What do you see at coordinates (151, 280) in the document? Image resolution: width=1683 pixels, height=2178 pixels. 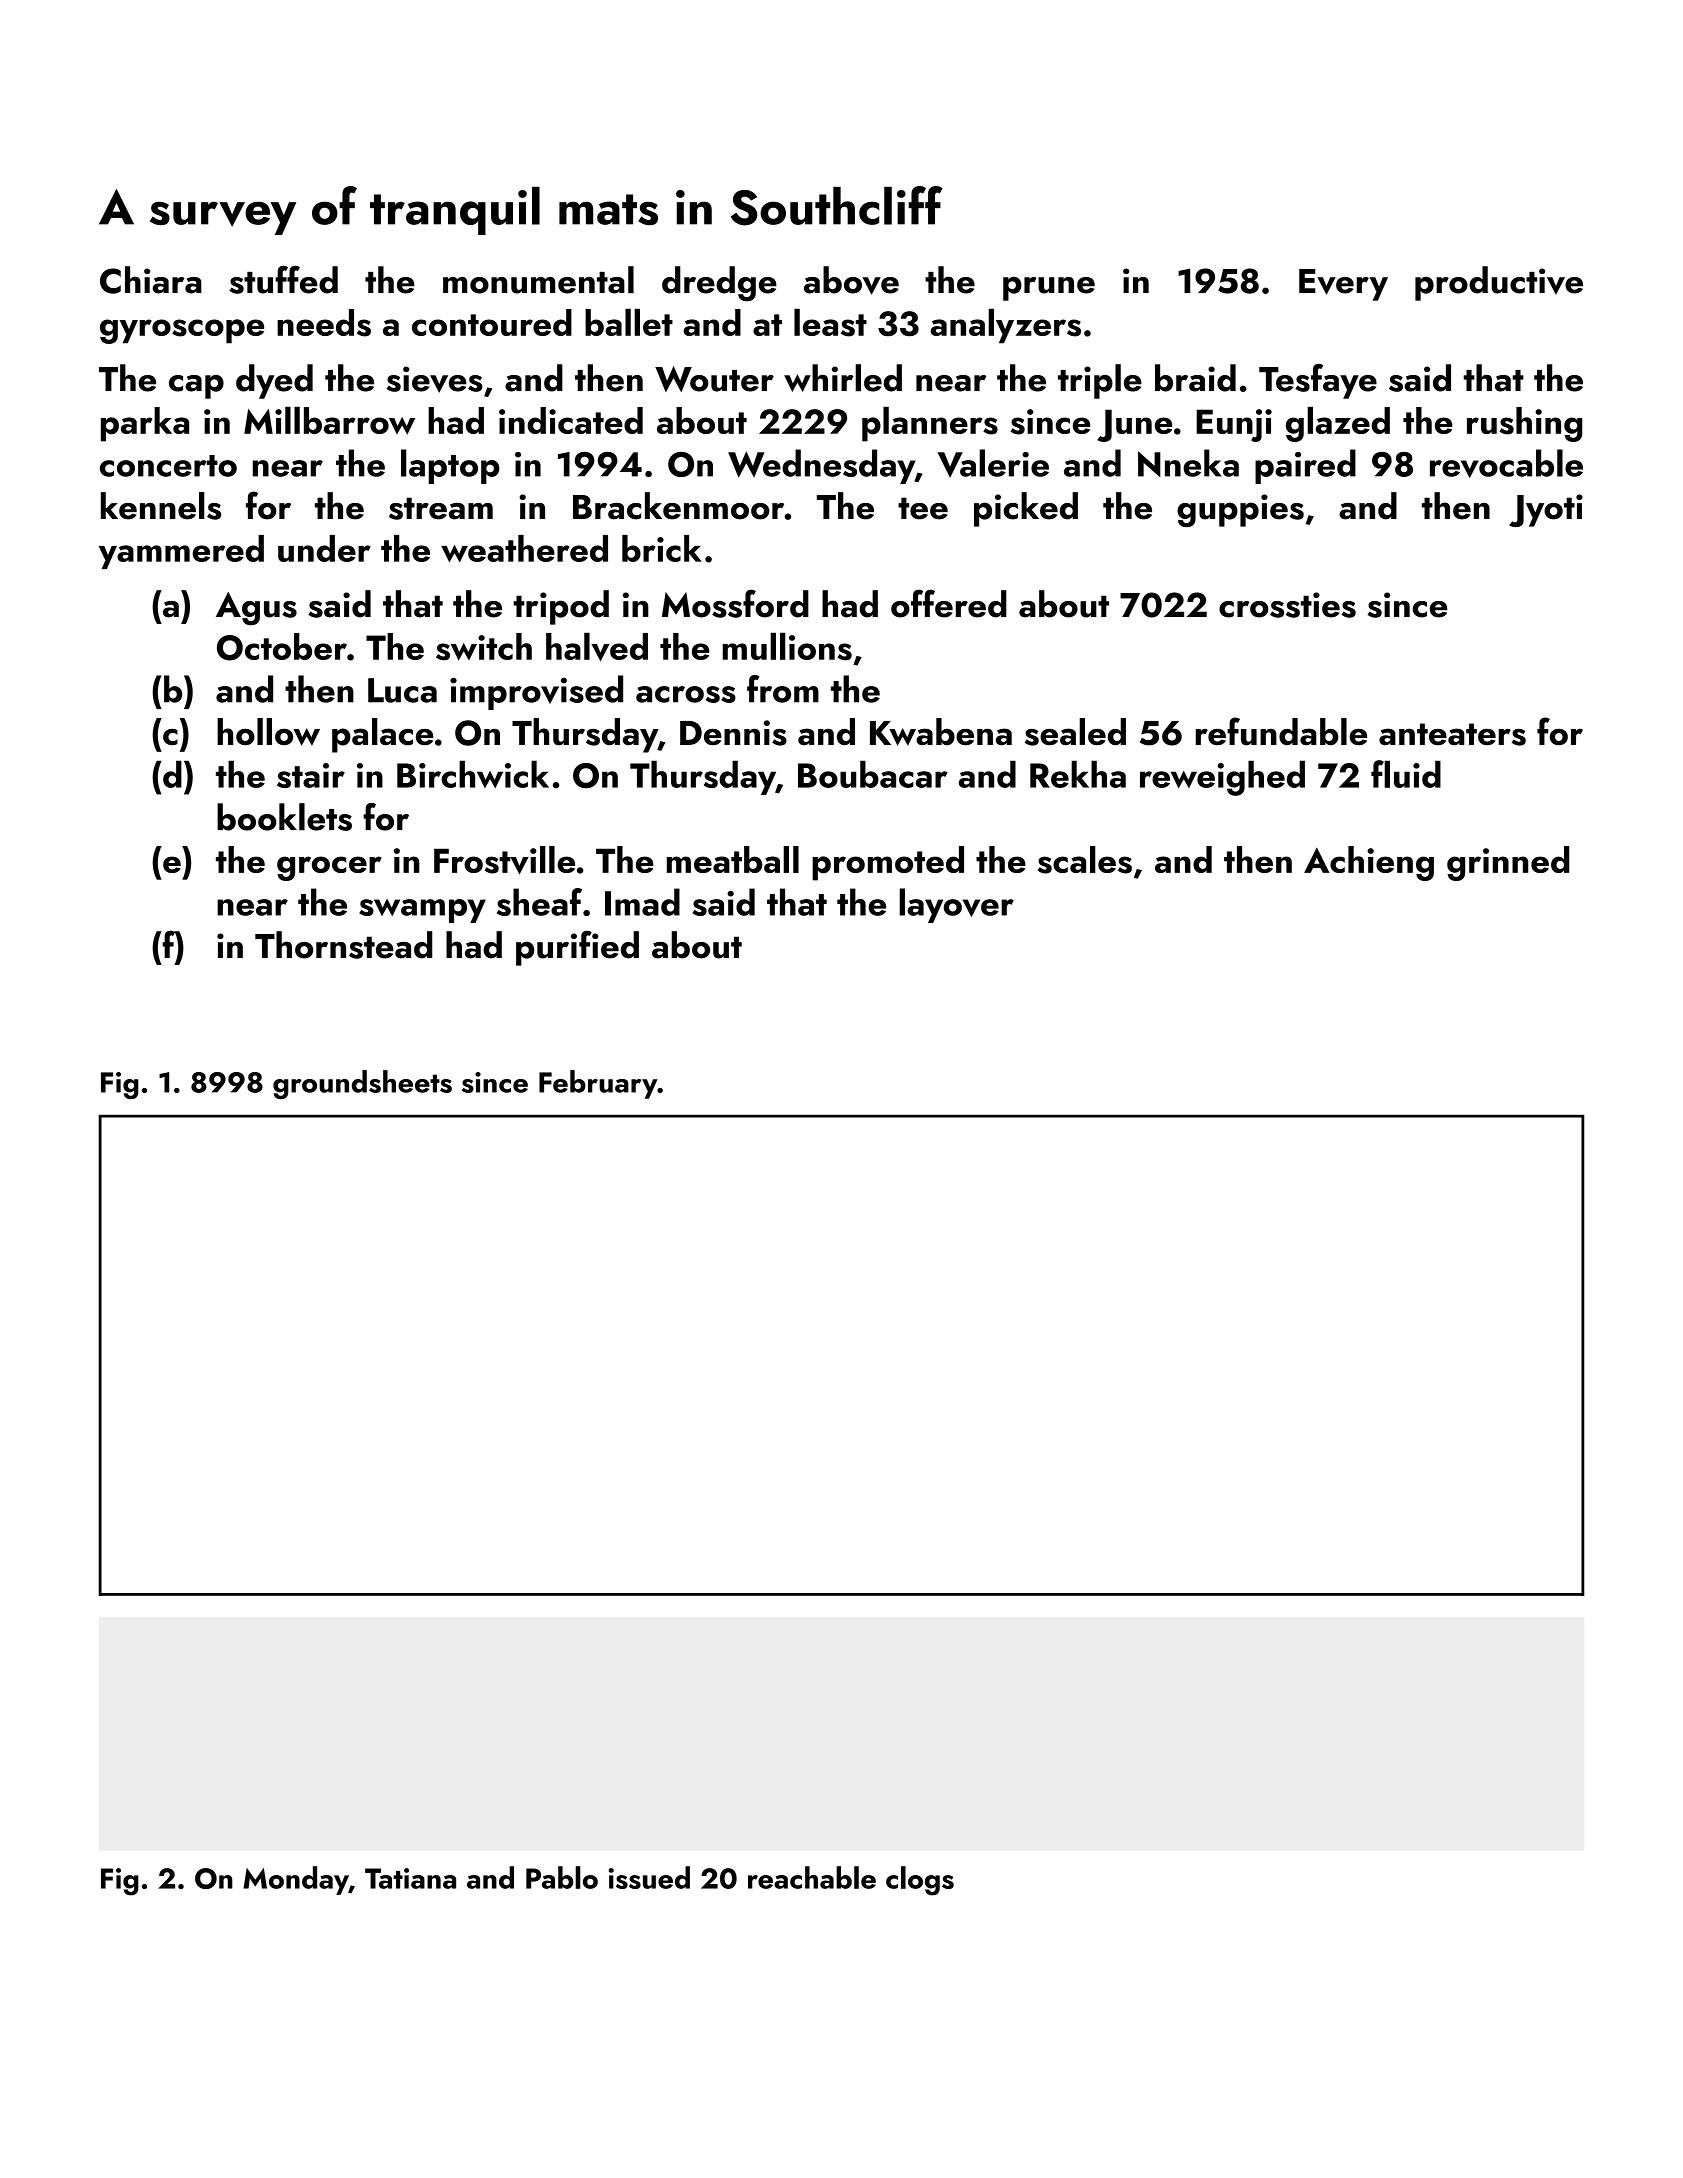 I see `Chiara` at bounding box center [151, 280].
